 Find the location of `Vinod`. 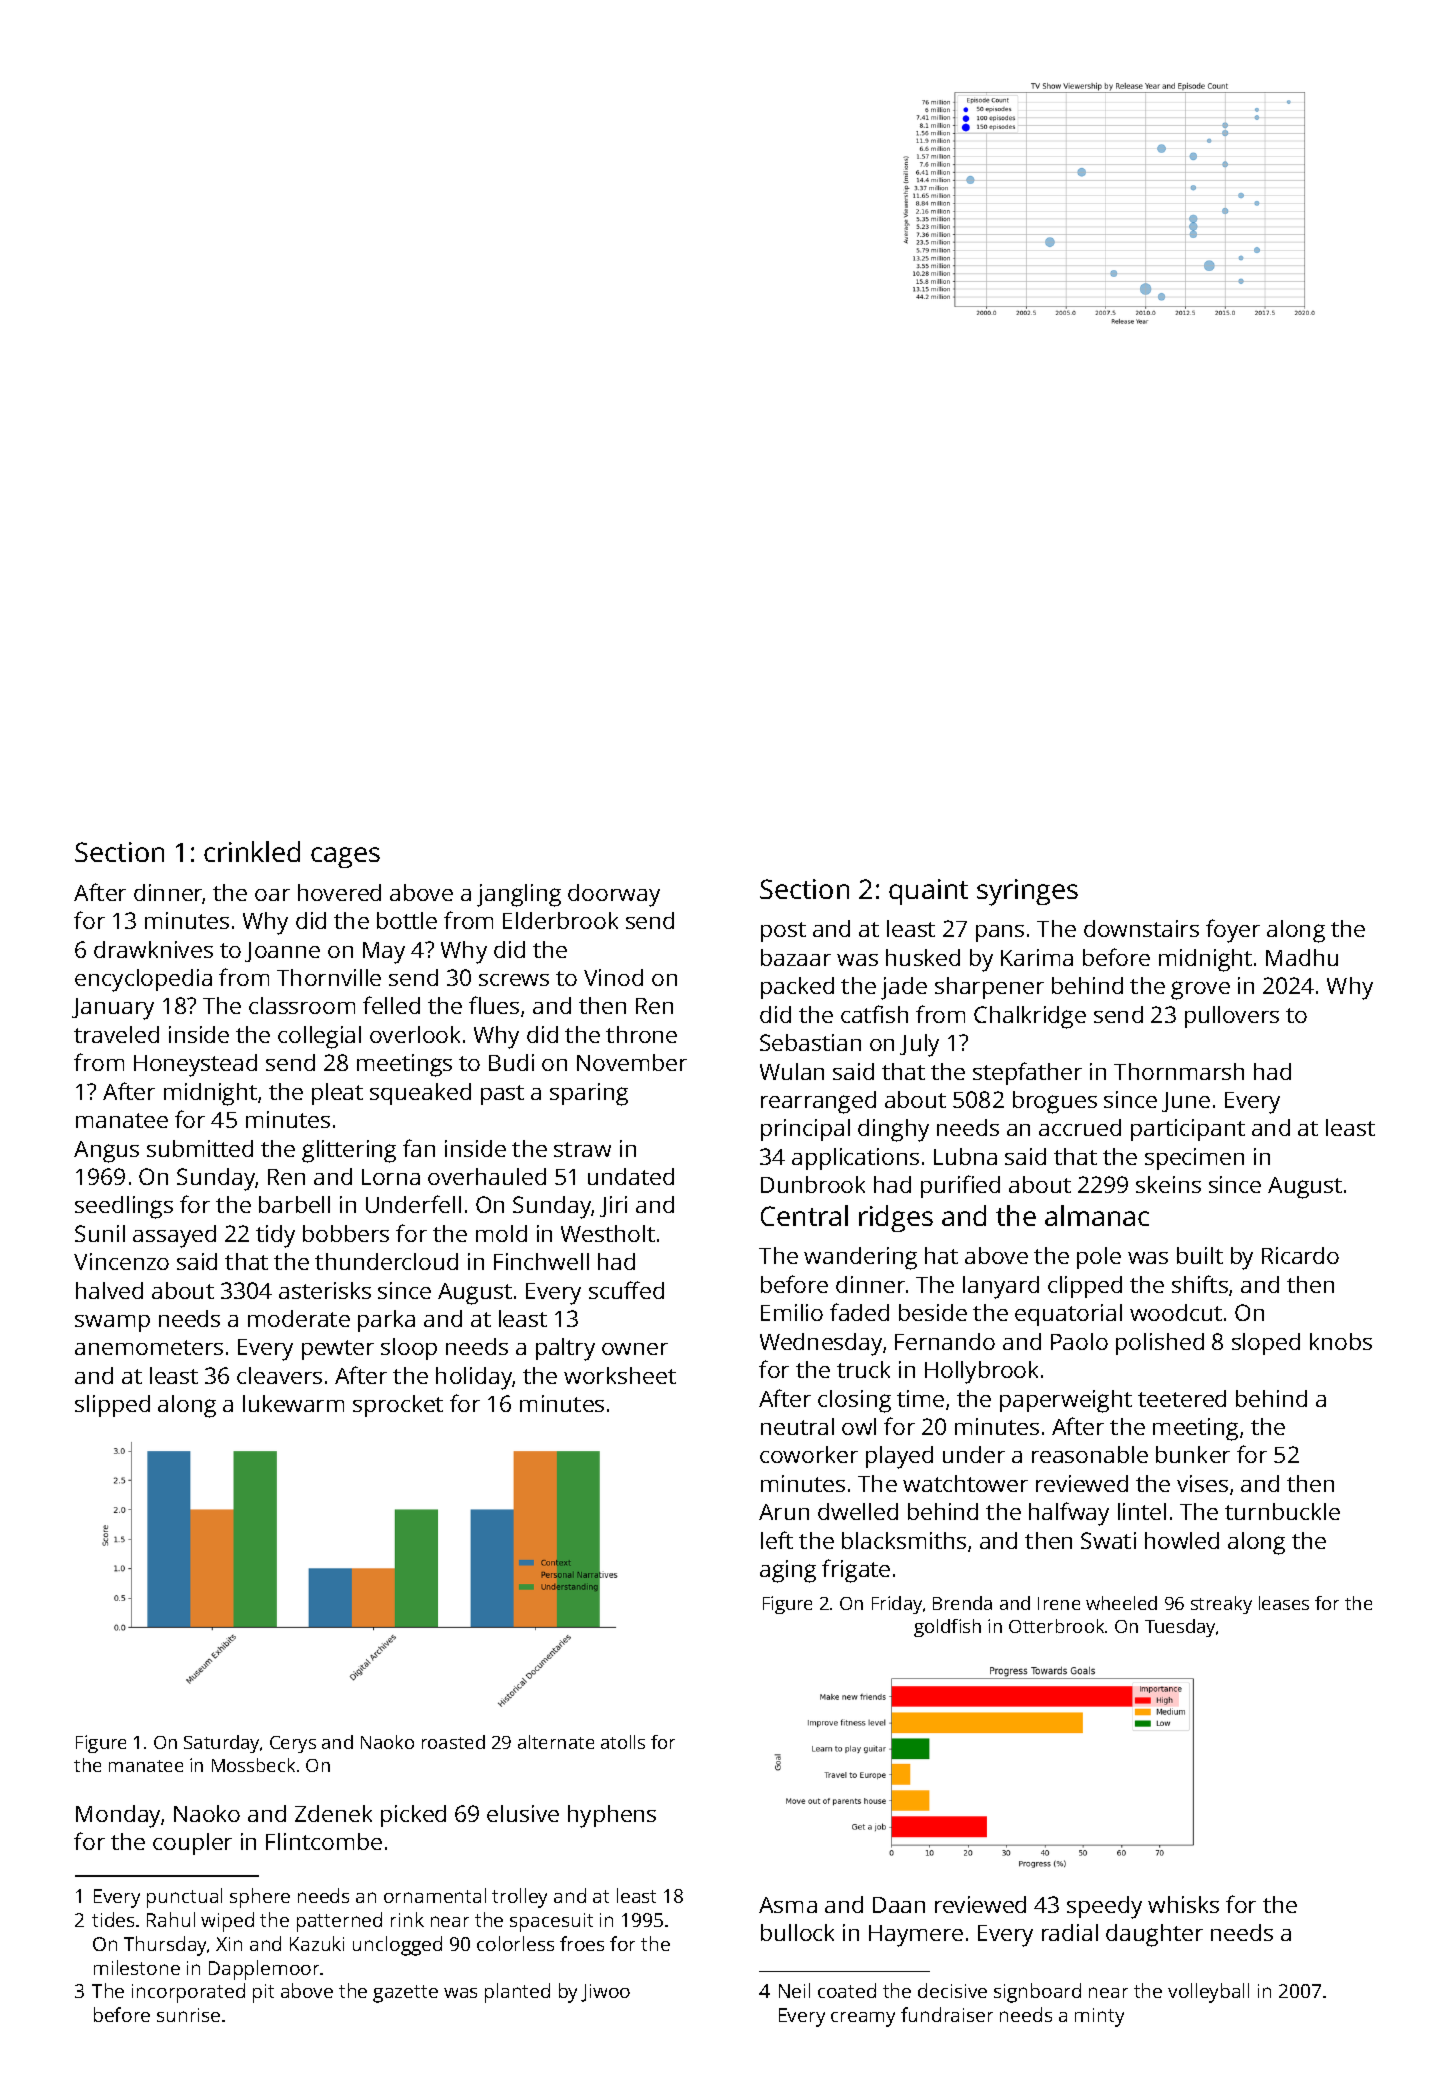

Vinod is located at coordinates (613, 977).
